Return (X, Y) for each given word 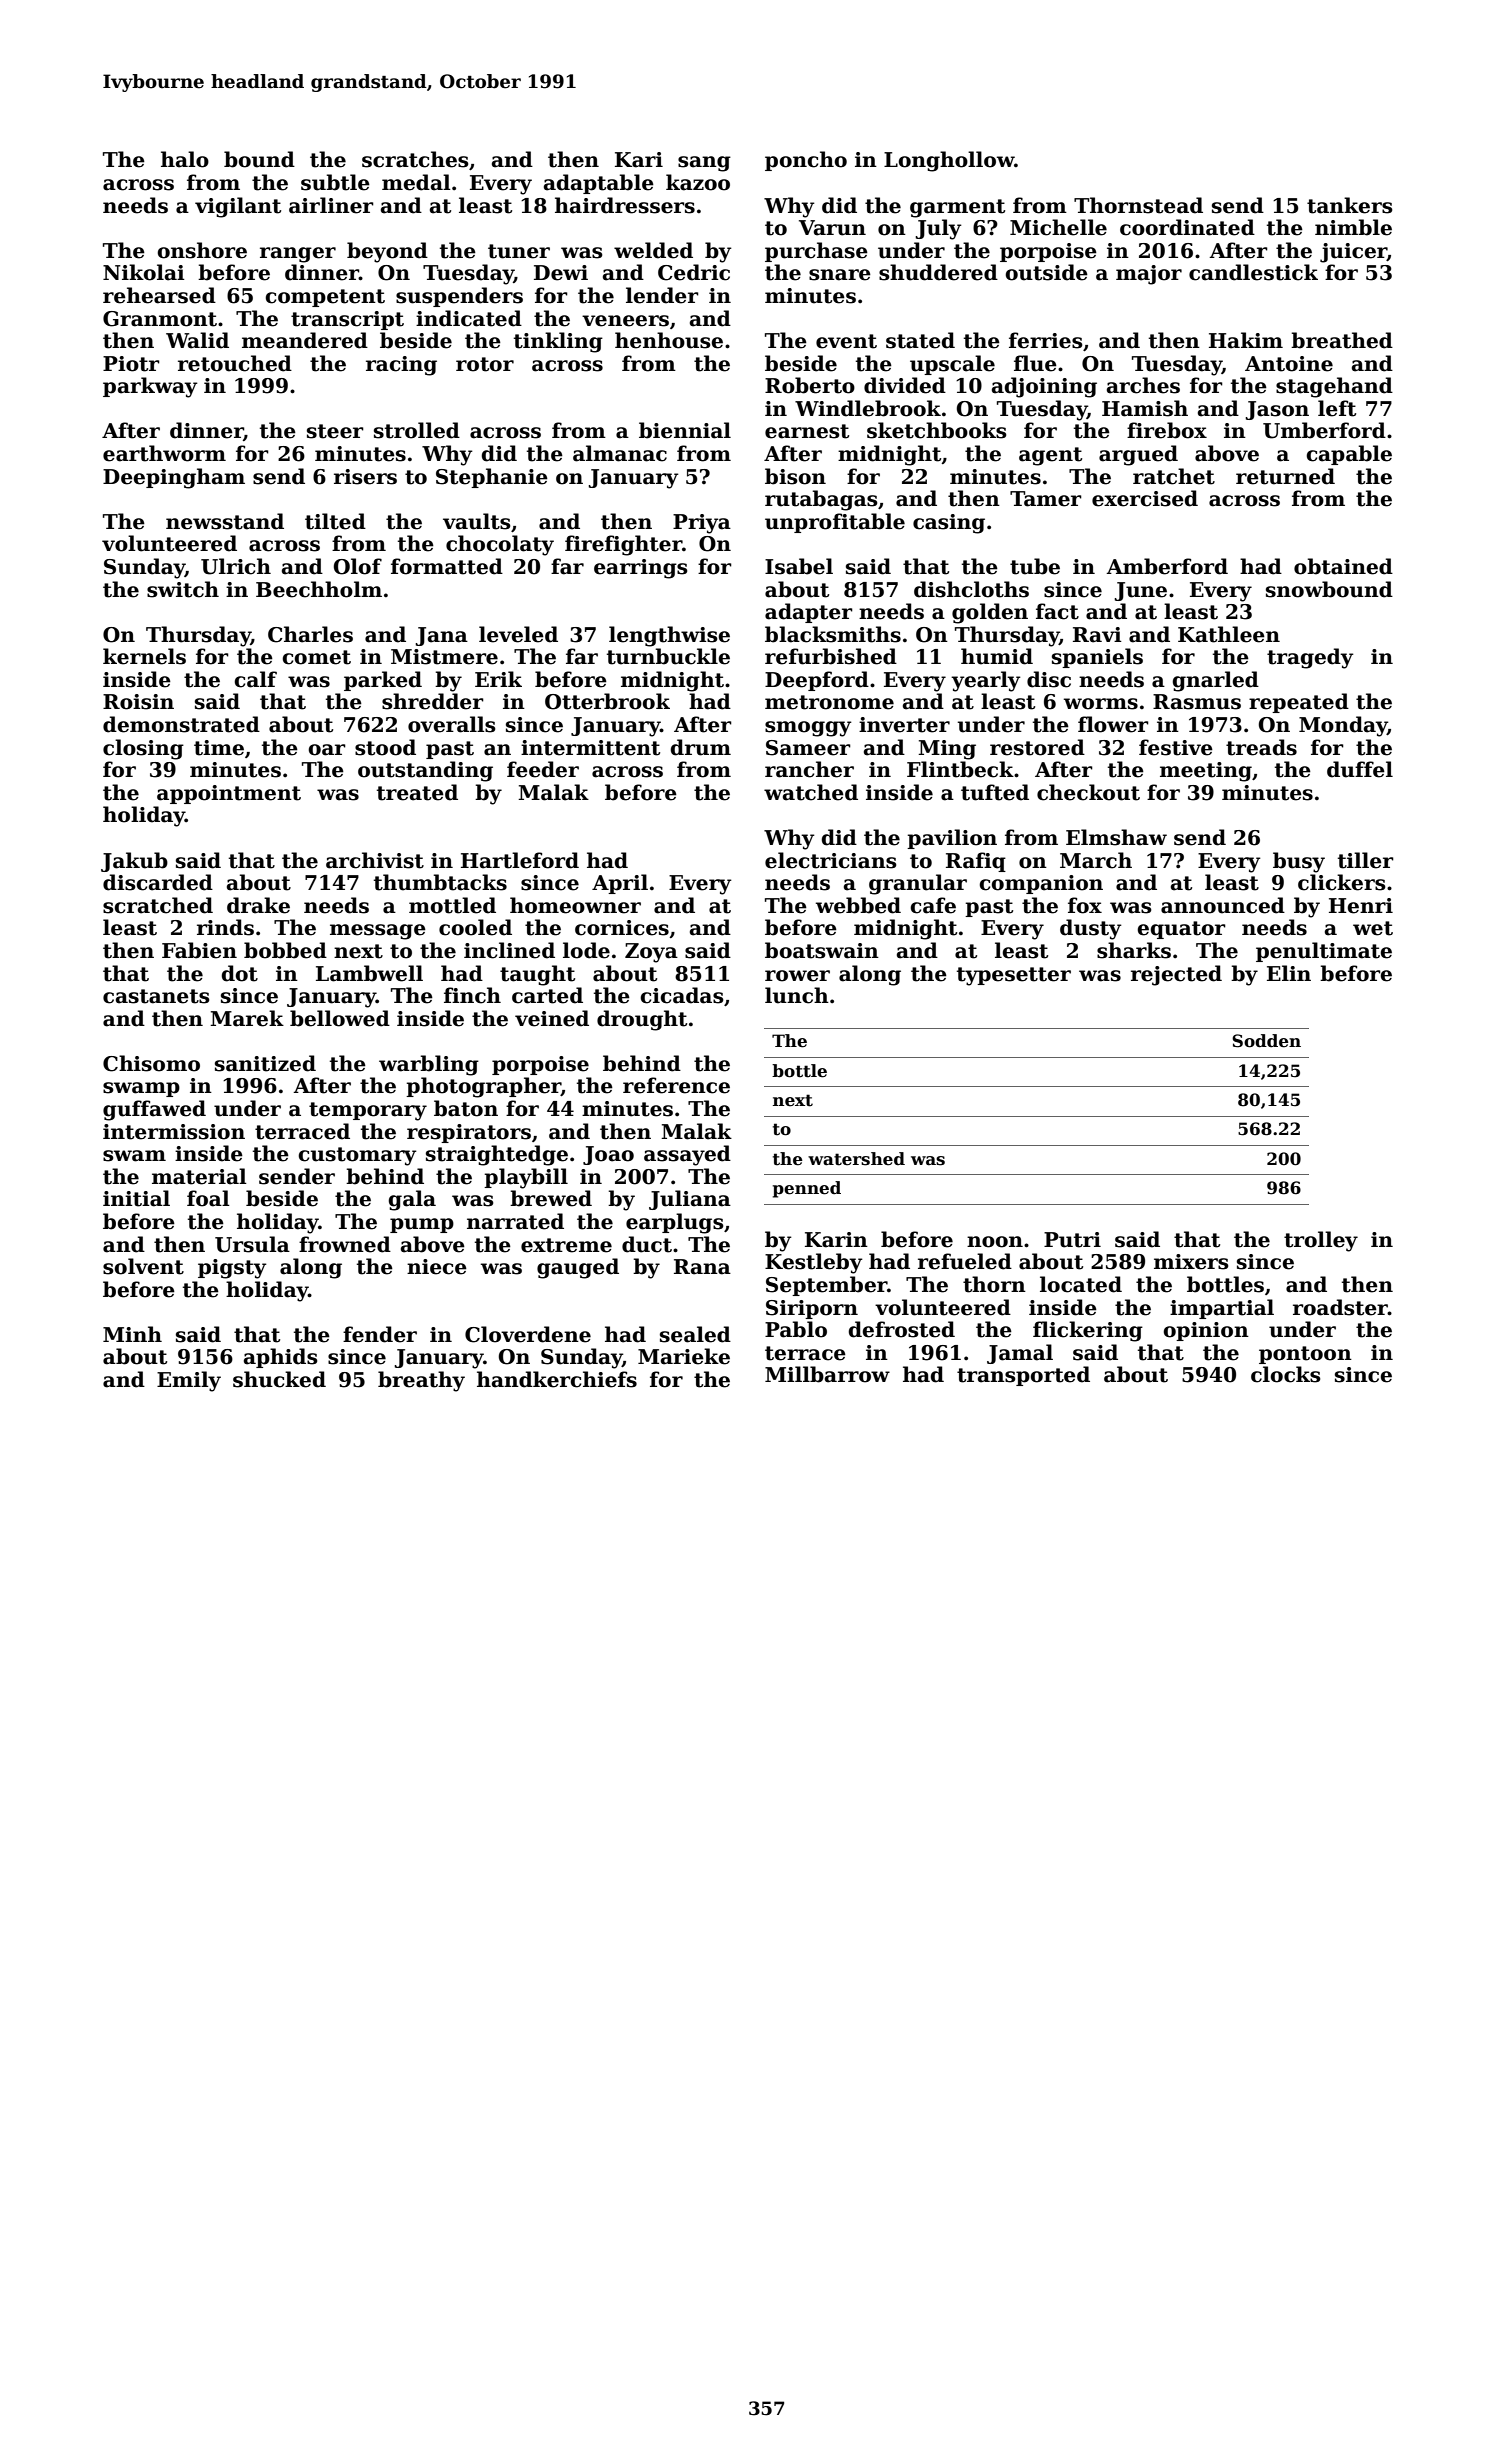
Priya (702, 524)
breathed (1342, 340)
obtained (1343, 566)
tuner (519, 251)
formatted (447, 566)
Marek (247, 1018)
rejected (1176, 975)
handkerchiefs (557, 1379)
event (846, 341)
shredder (433, 701)
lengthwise (669, 636)
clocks (1286, 1374)
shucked (279, 1379)
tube (1035, 566)
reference (676, 1085)
